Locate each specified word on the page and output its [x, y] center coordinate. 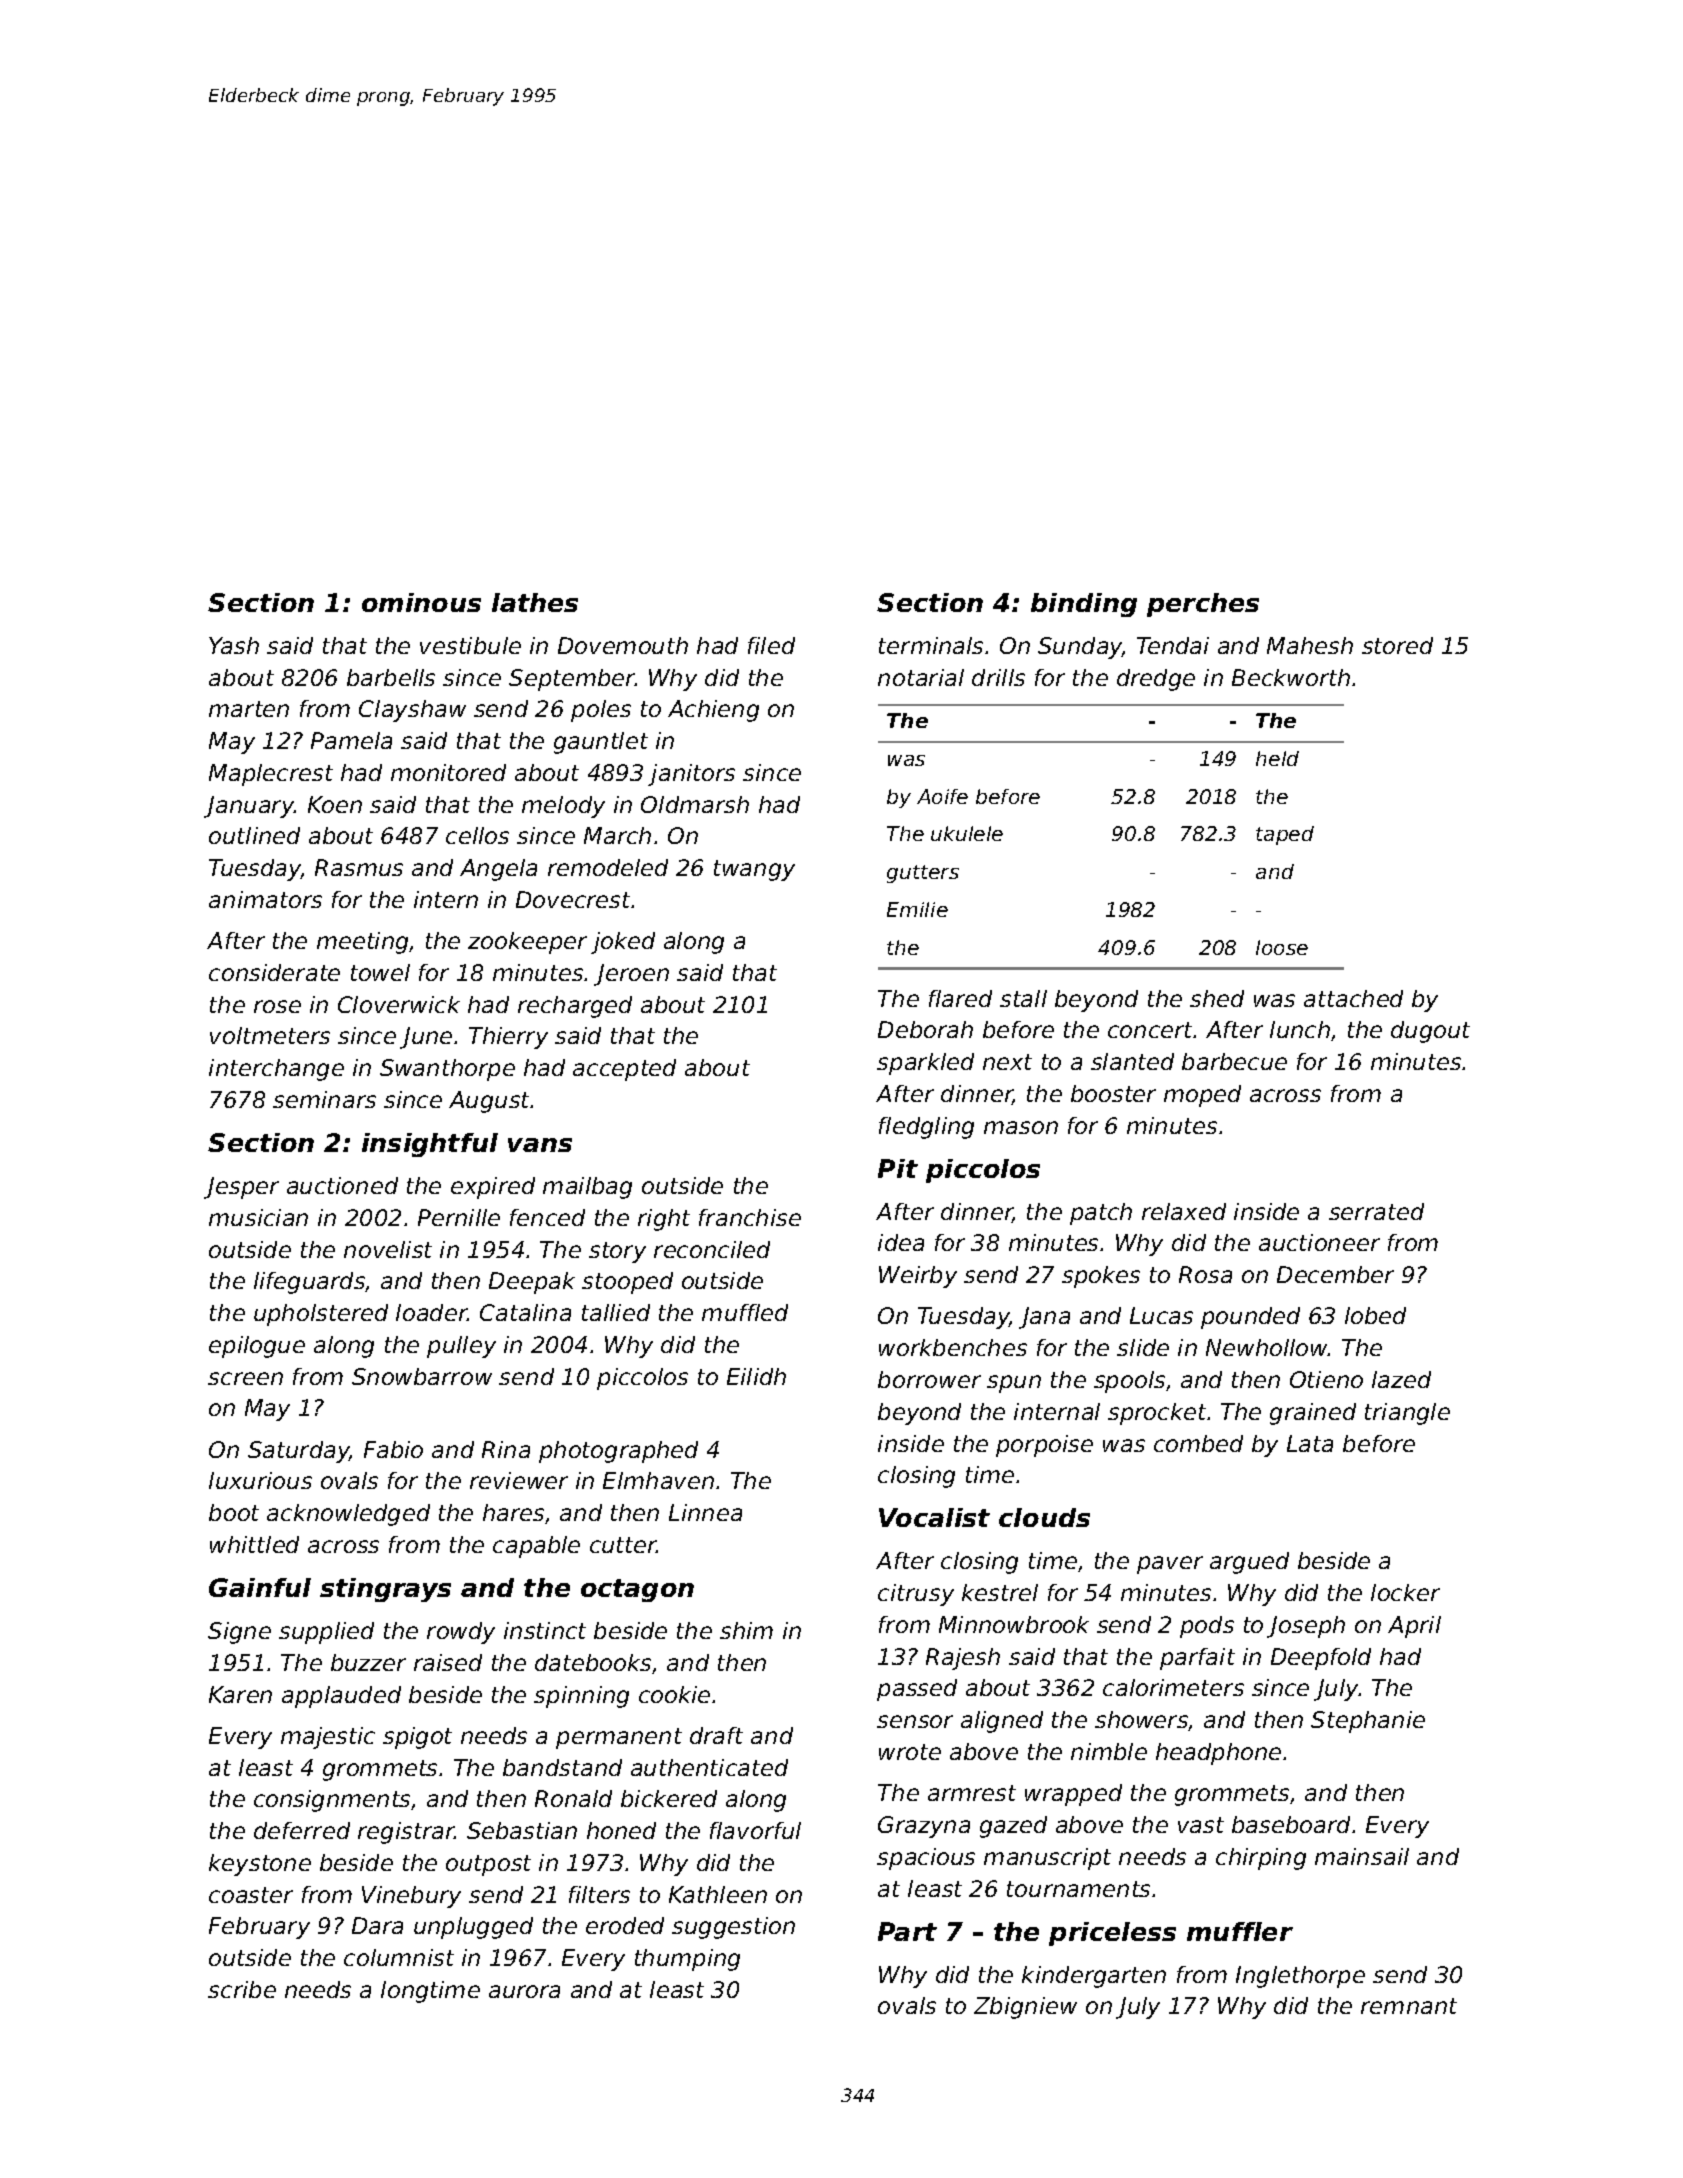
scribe [242, 1989]
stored [1397, 645]
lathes [535, 602]
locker [1405, 1592]
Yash [234, 645]
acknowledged [348, 1515]
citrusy [916, 1595]
